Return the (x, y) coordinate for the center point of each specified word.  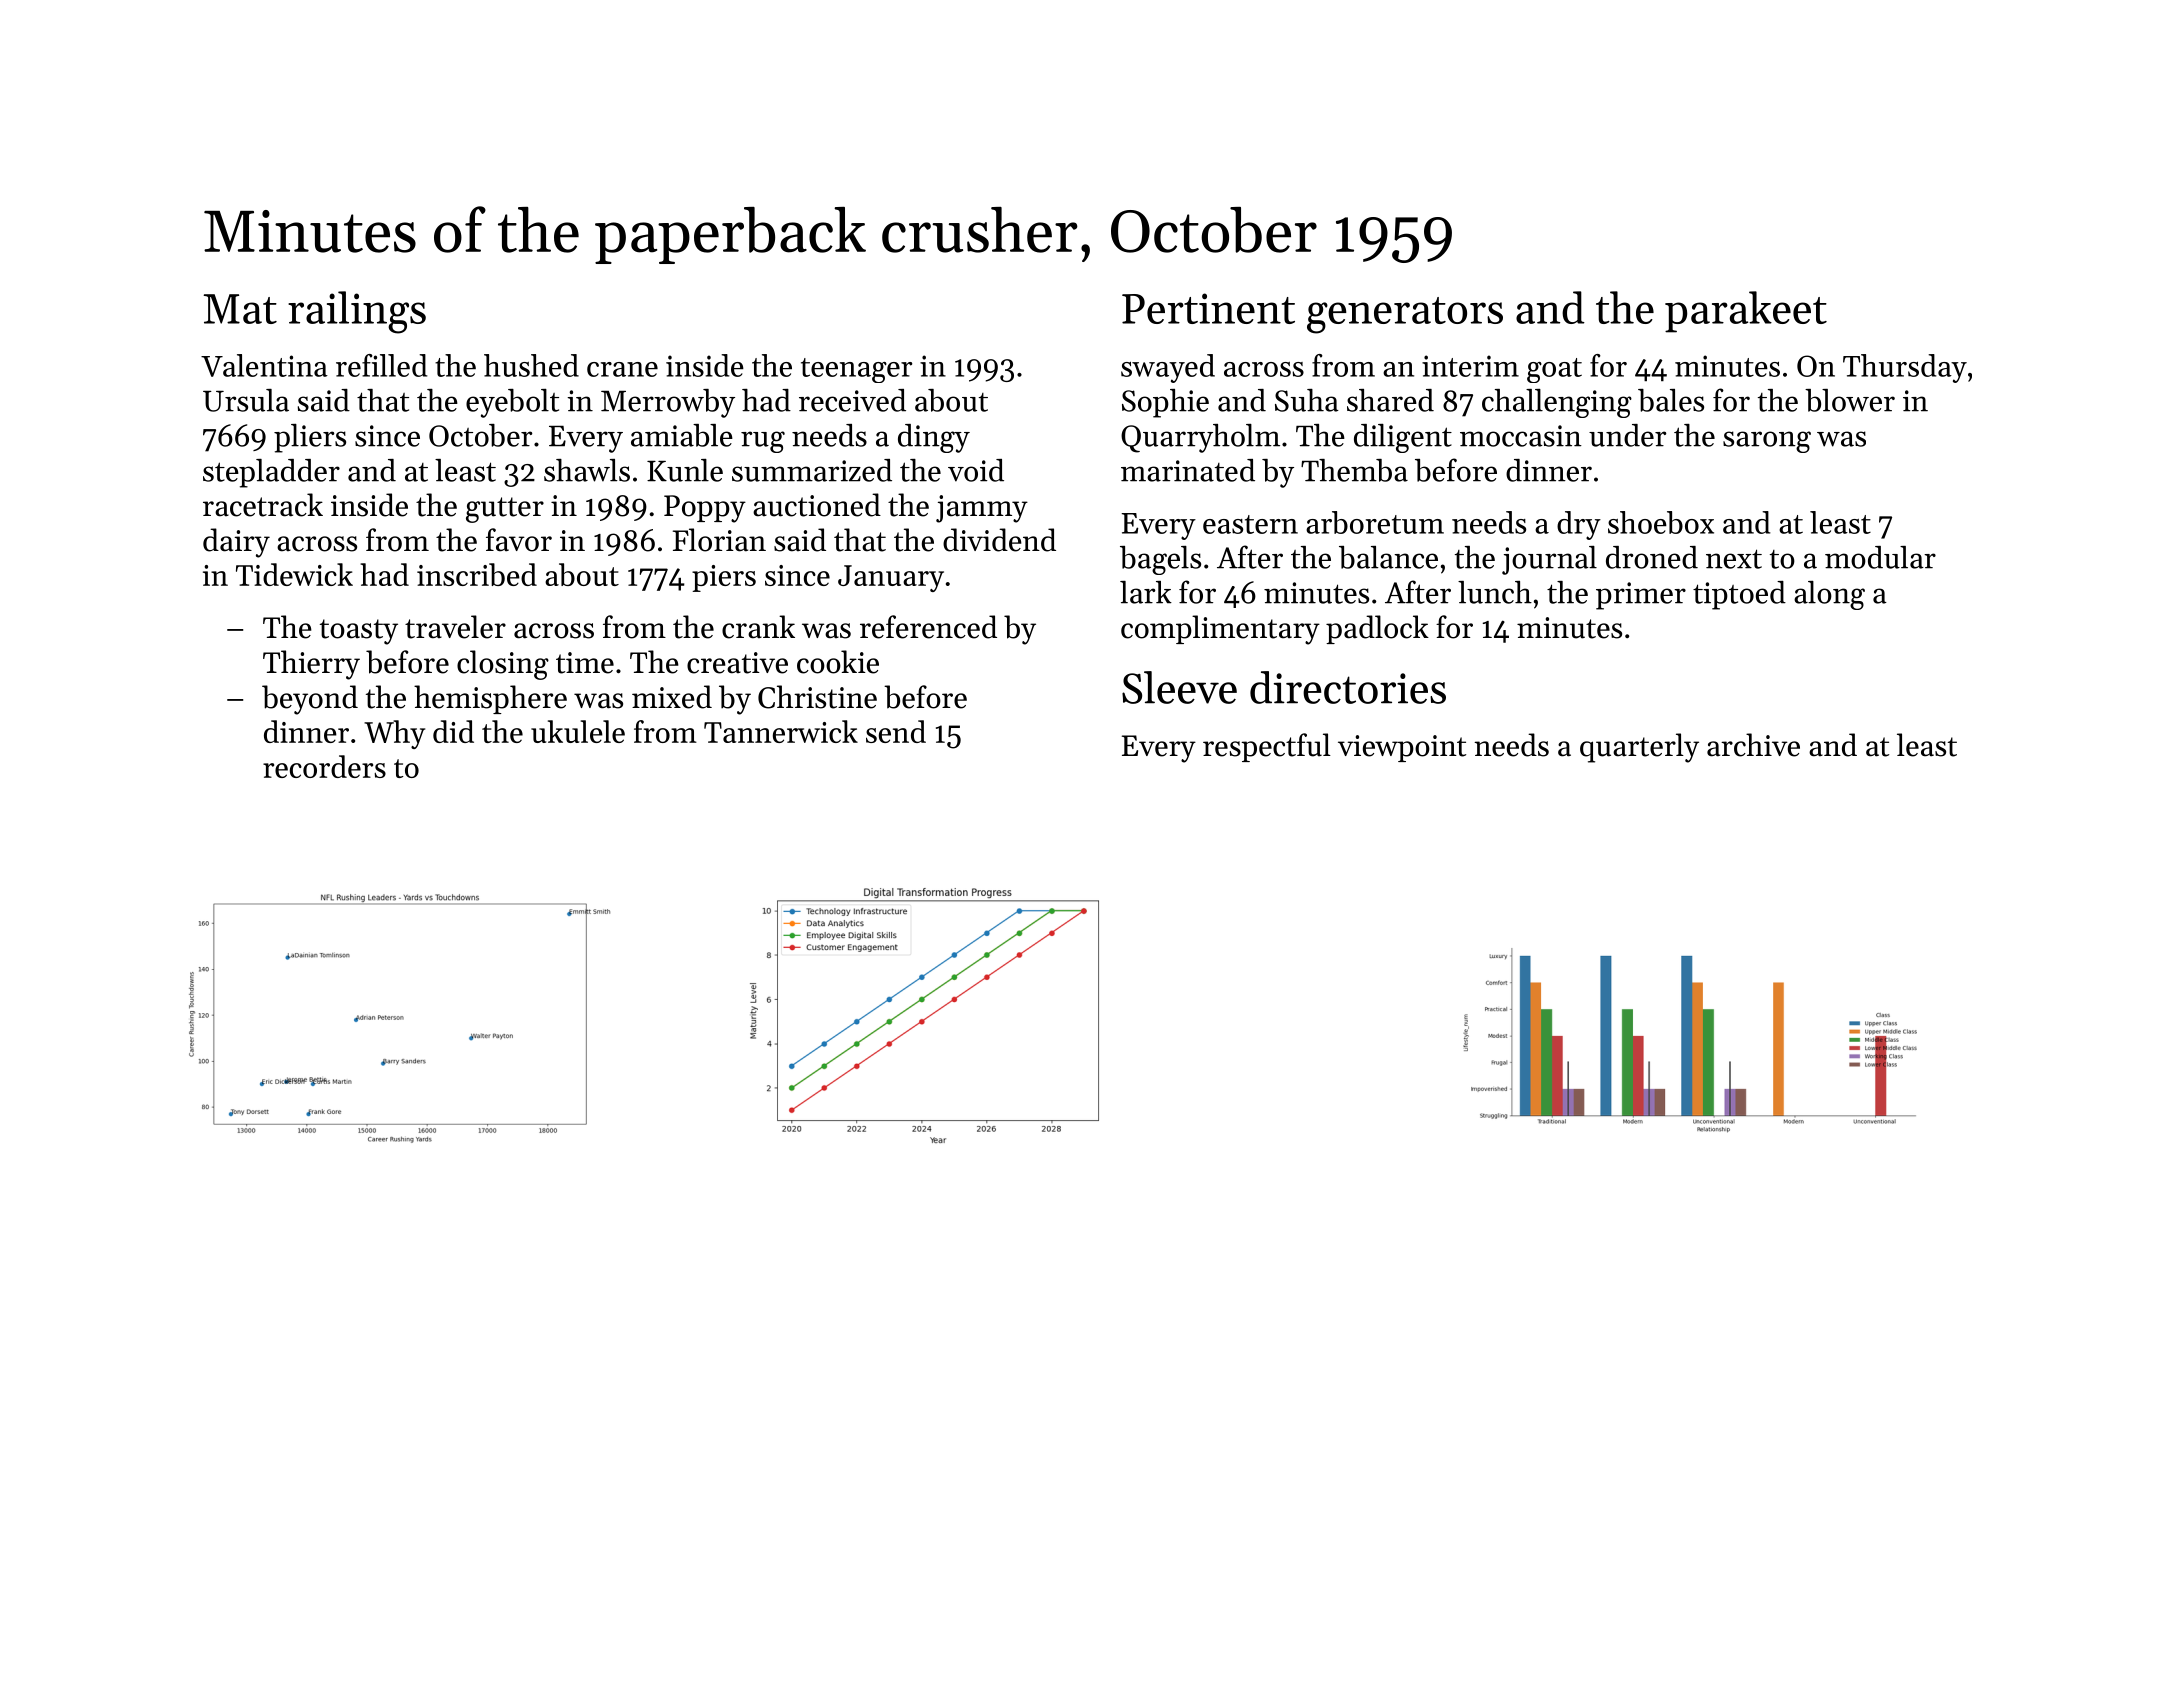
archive (1753, 745)
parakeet (1746, 312)
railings (357, 312)
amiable (682, 435)
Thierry (311, 665)
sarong (1767, 442)
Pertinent (1208, 308)
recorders (324, 766)
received (852, 400)
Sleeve (1179, 687)
